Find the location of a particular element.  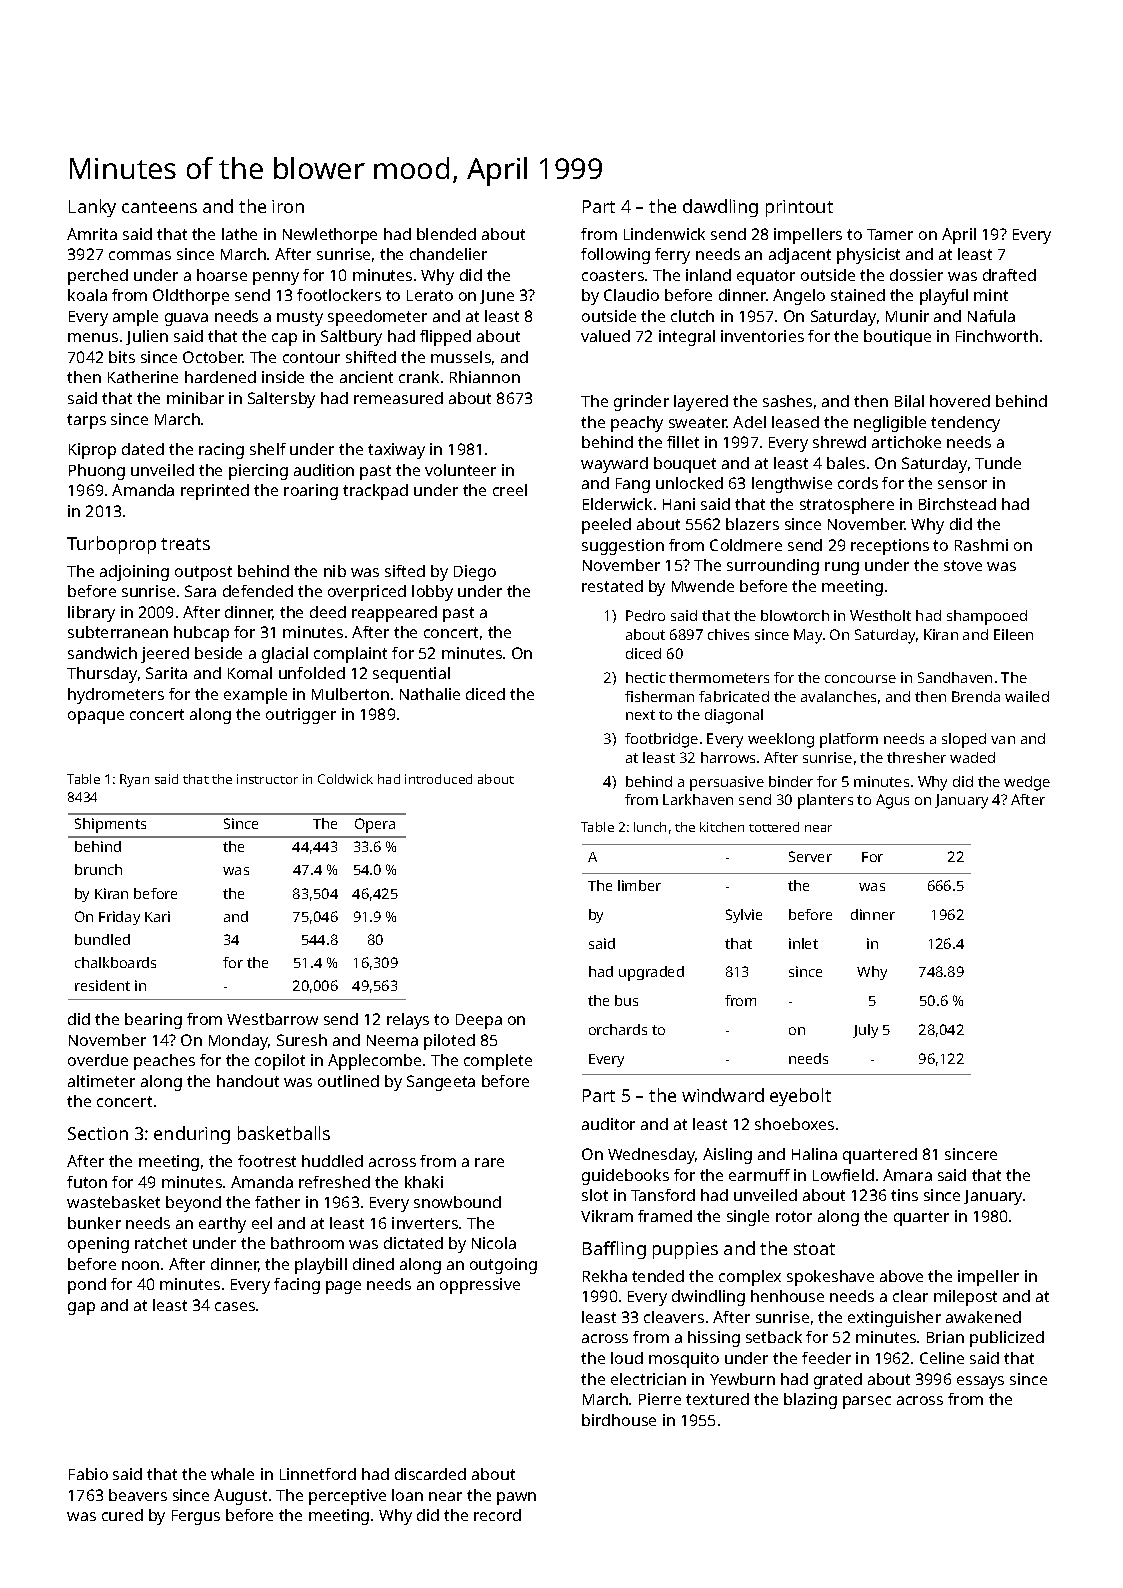

Rhiannon is located at coordinates (485, 377).
